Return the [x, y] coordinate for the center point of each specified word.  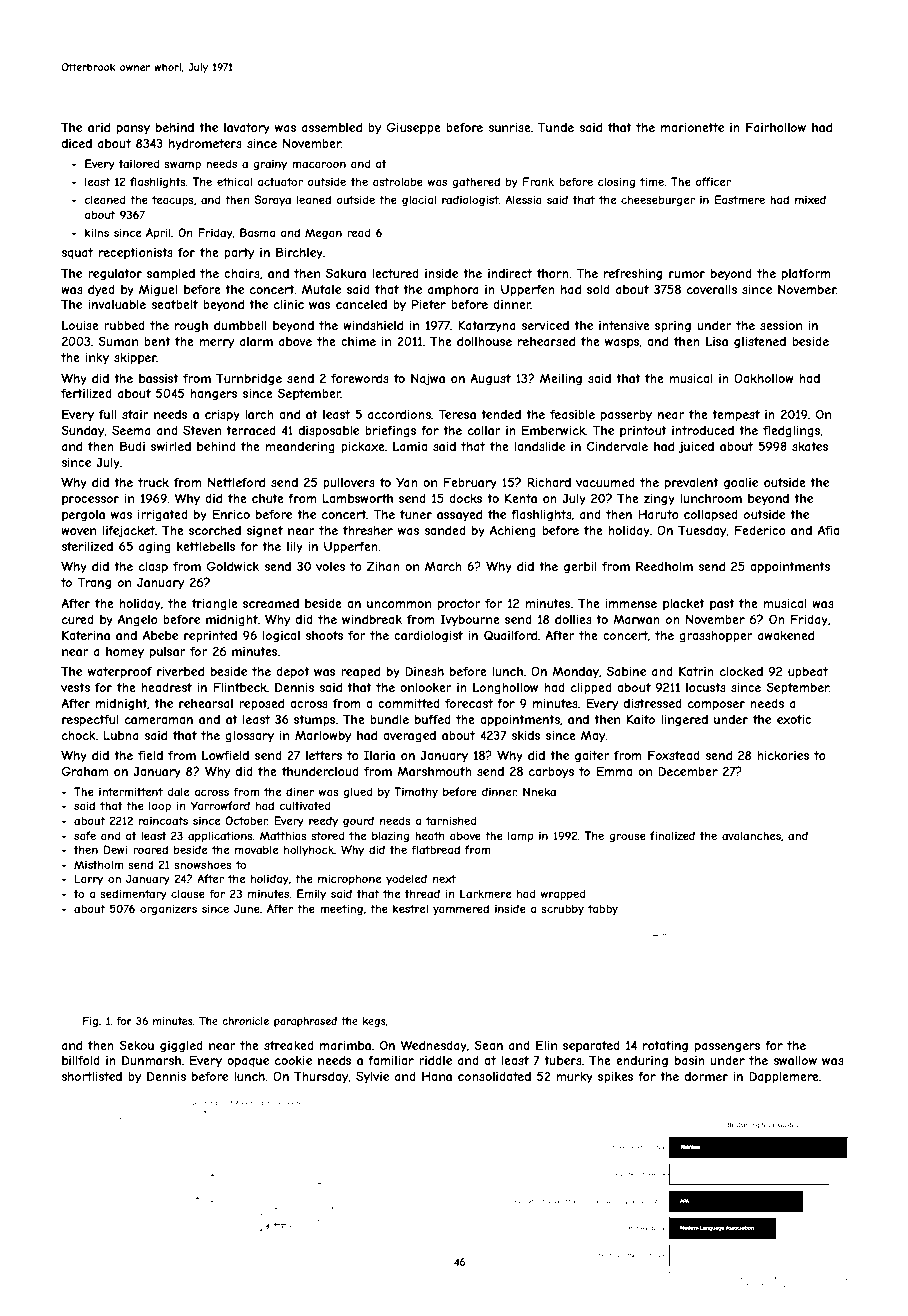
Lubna [121, 735]
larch [259, 414]
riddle [435, 1060]
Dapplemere [784, 1077]
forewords [360, 378]
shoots [324, 635]
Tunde [556, 127]
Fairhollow [776, 127]
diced [77, 143]
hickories [783, 755]
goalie [741, 484]
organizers [168, 909]
